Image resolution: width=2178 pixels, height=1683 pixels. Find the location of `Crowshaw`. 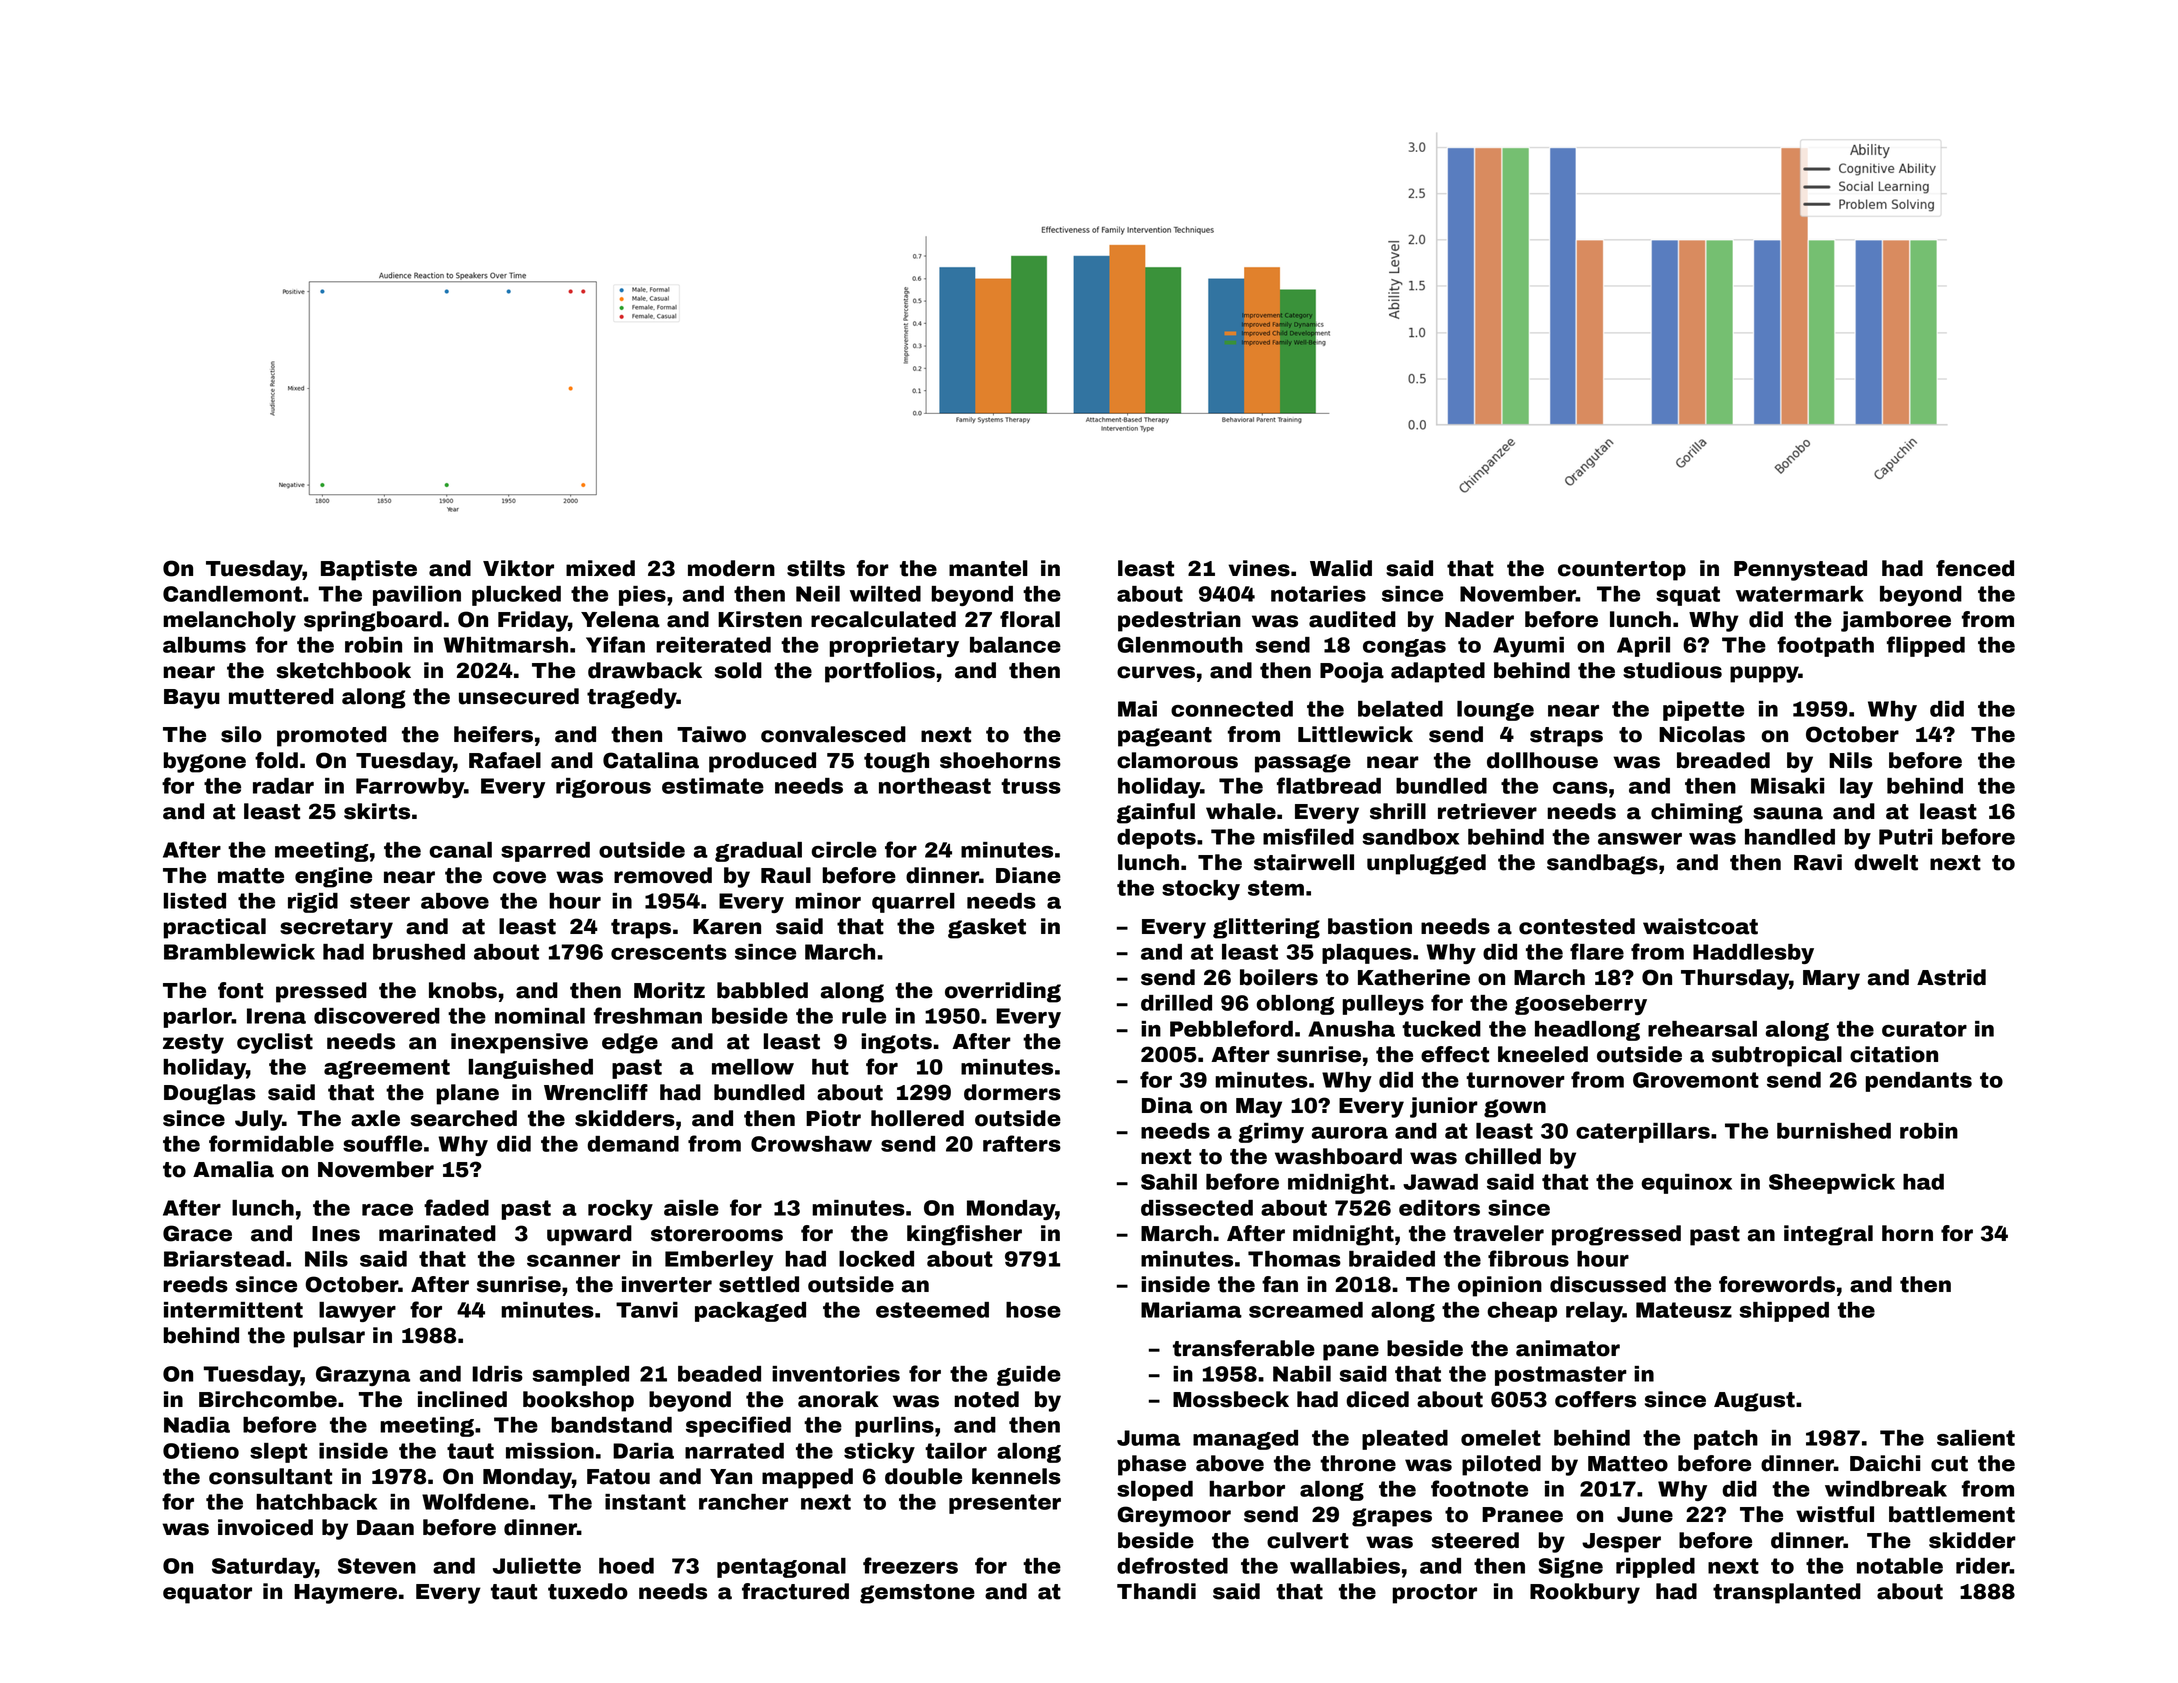

Crowshaw is located at coordinates (811, 1144).
